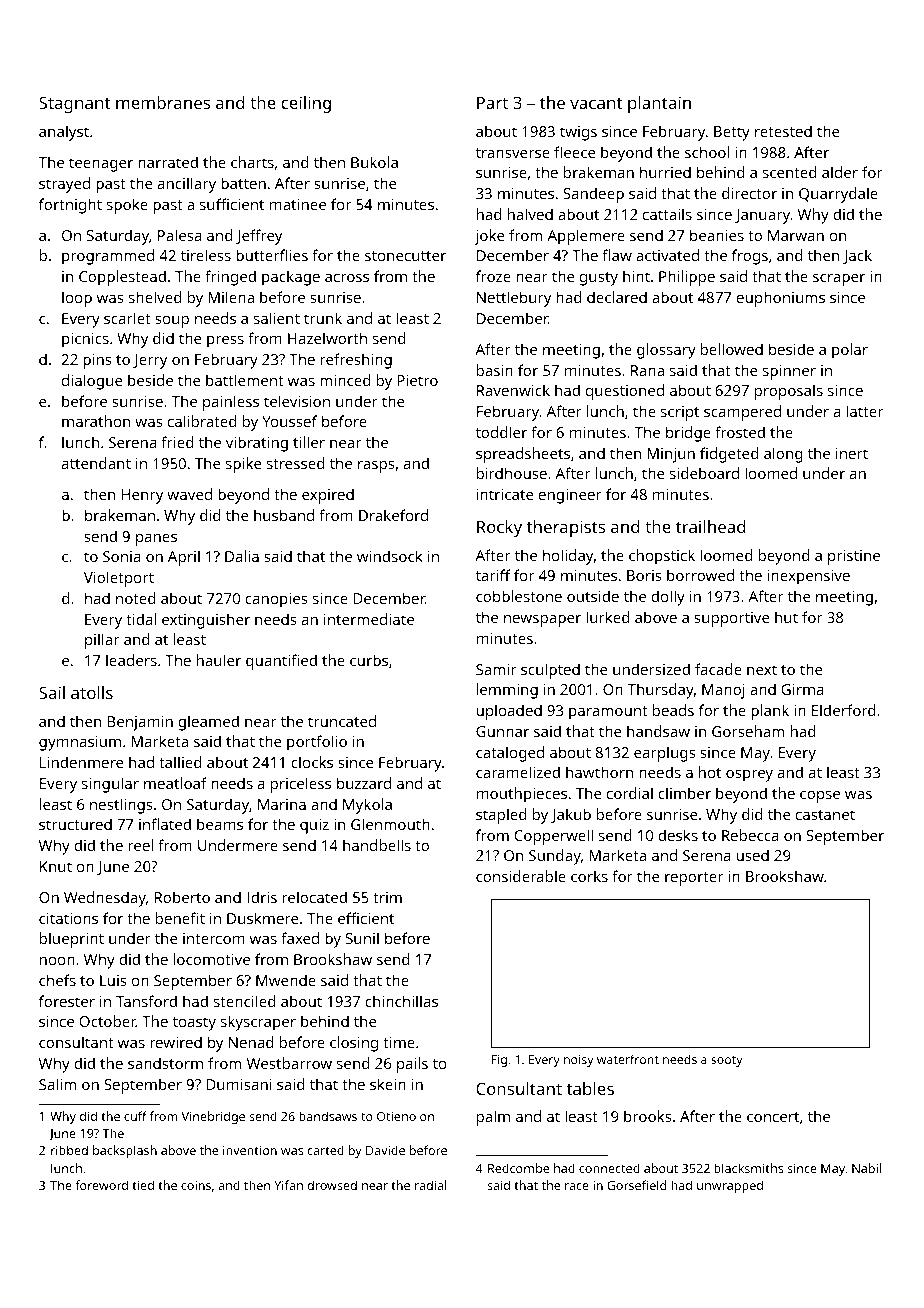 The image size is (924, 1308). What do you see at coordinates (857, 256) in the document?
I see `Jack` at bounding box center [857, 256].
